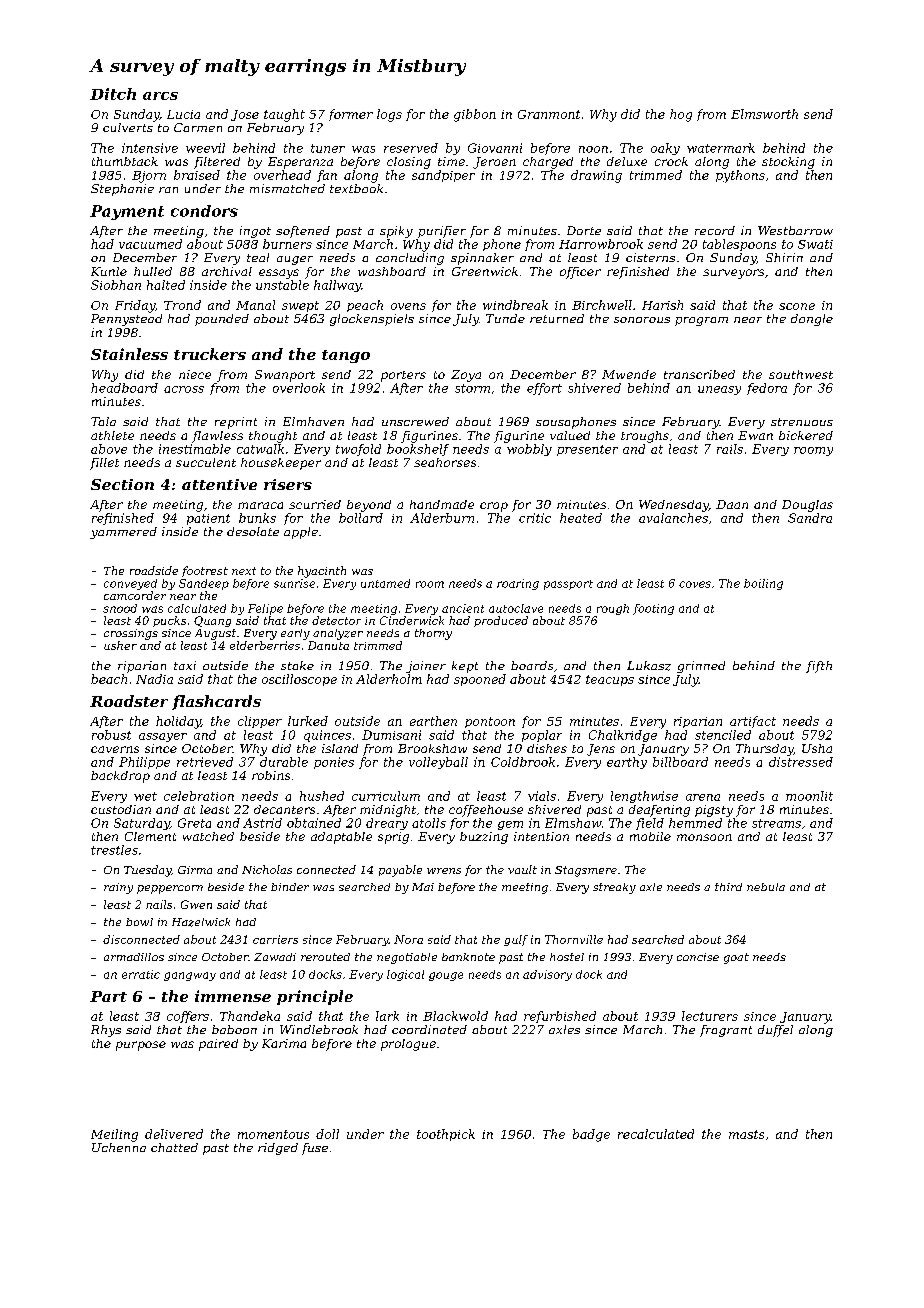 Image resolution: width=924 pixels, height=1308 pixels. I want to click on hog, so click(681, 115).
